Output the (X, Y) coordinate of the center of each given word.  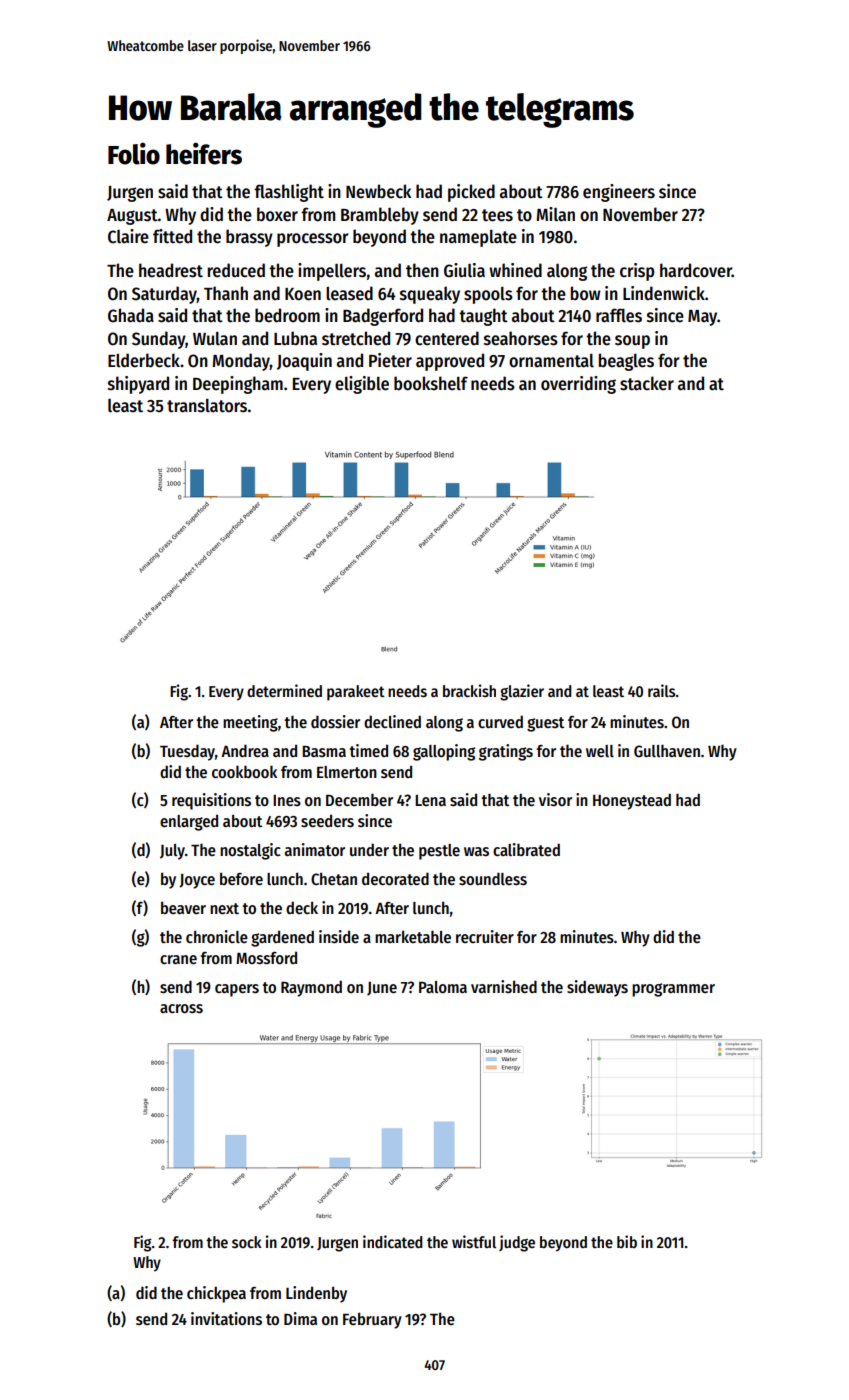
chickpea (216, 1294)
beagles (626, 362)
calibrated (526, 849)
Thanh (226, 293)
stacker (647, 383)
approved (450, 362)
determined (284, 690)
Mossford (266, 958)
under (369, 849)
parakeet (356, 693)
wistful (474, 1242)
